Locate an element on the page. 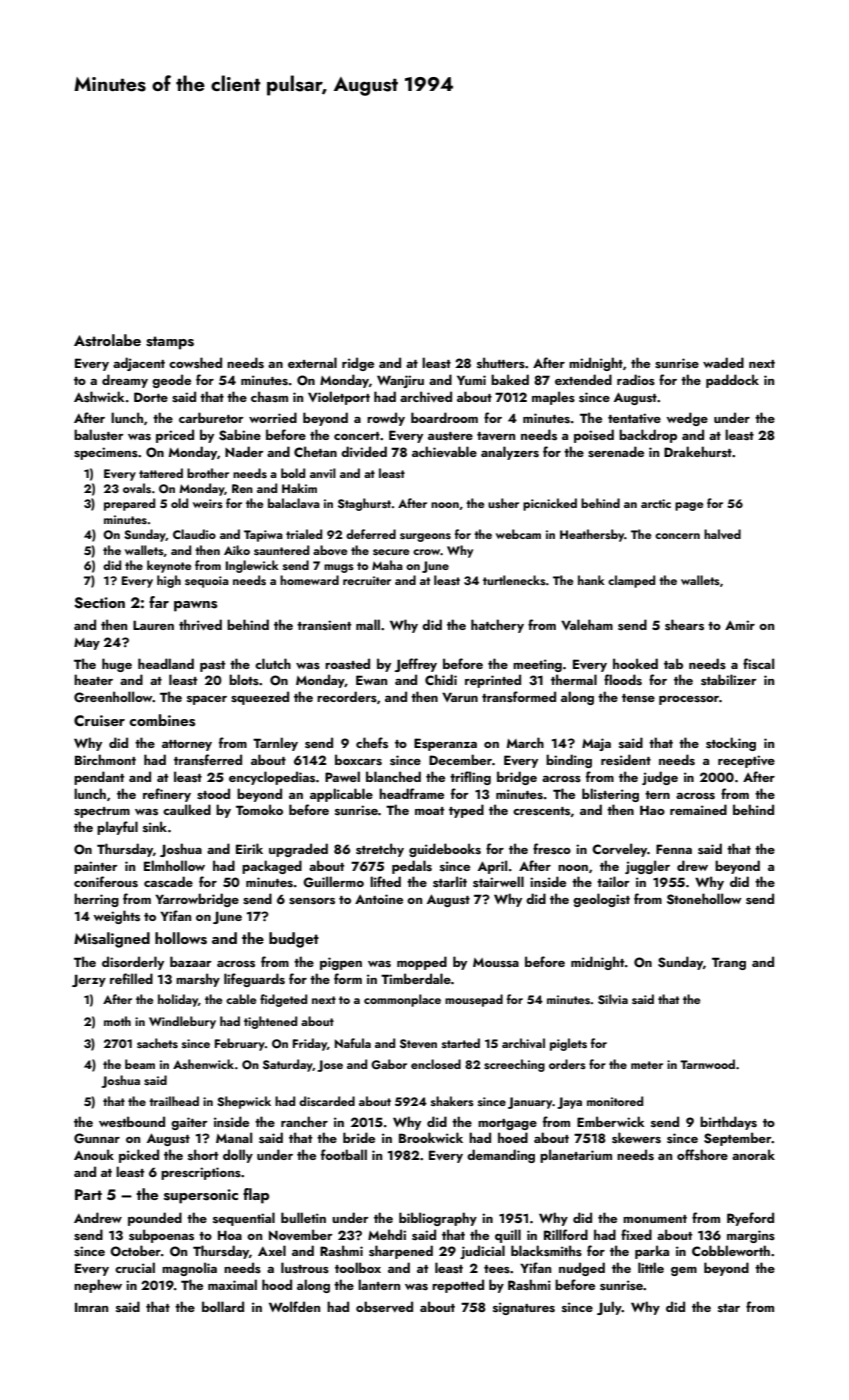  signatures is located at coordinates (524, 1308).
